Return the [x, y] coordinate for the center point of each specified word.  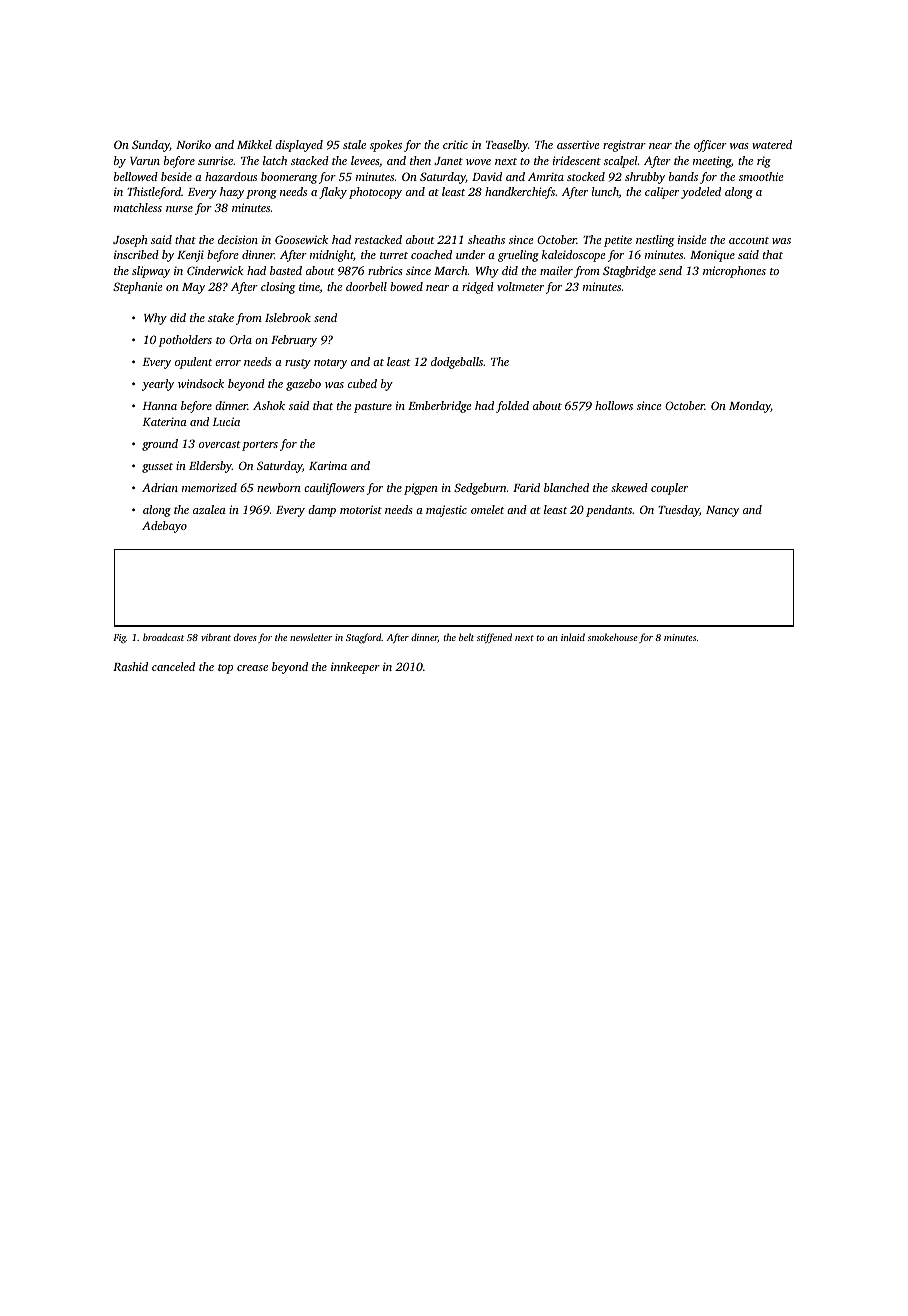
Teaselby [507, 146]
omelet [487, 509]
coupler [669, 489]
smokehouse [613, 637]
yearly [158, 385]
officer [710, 146]
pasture [373, 408]
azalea [209, 509]
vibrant [216, 637]
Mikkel [254, 144]
